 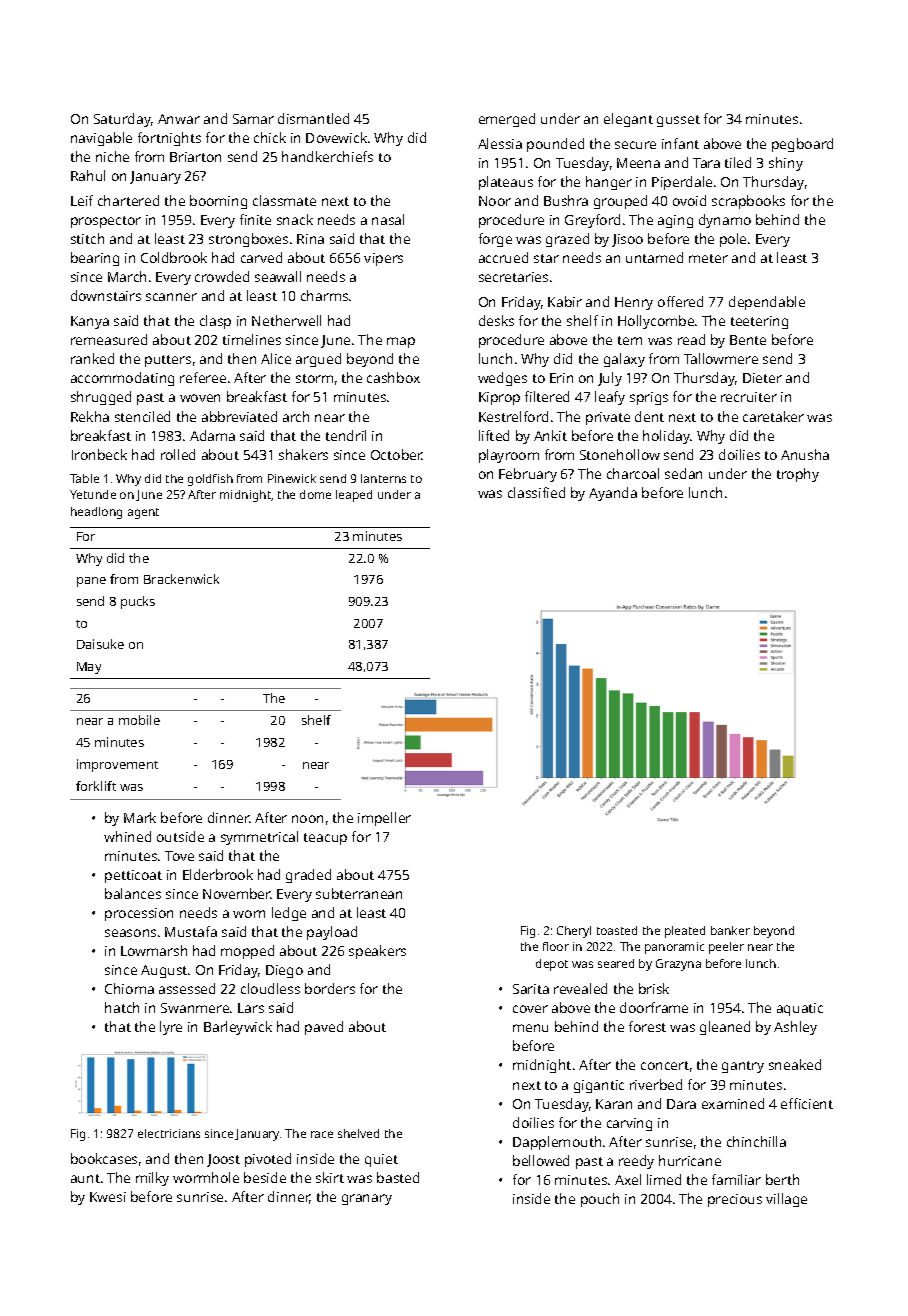 I want to click on impeller, so click(x=384, y=819).
